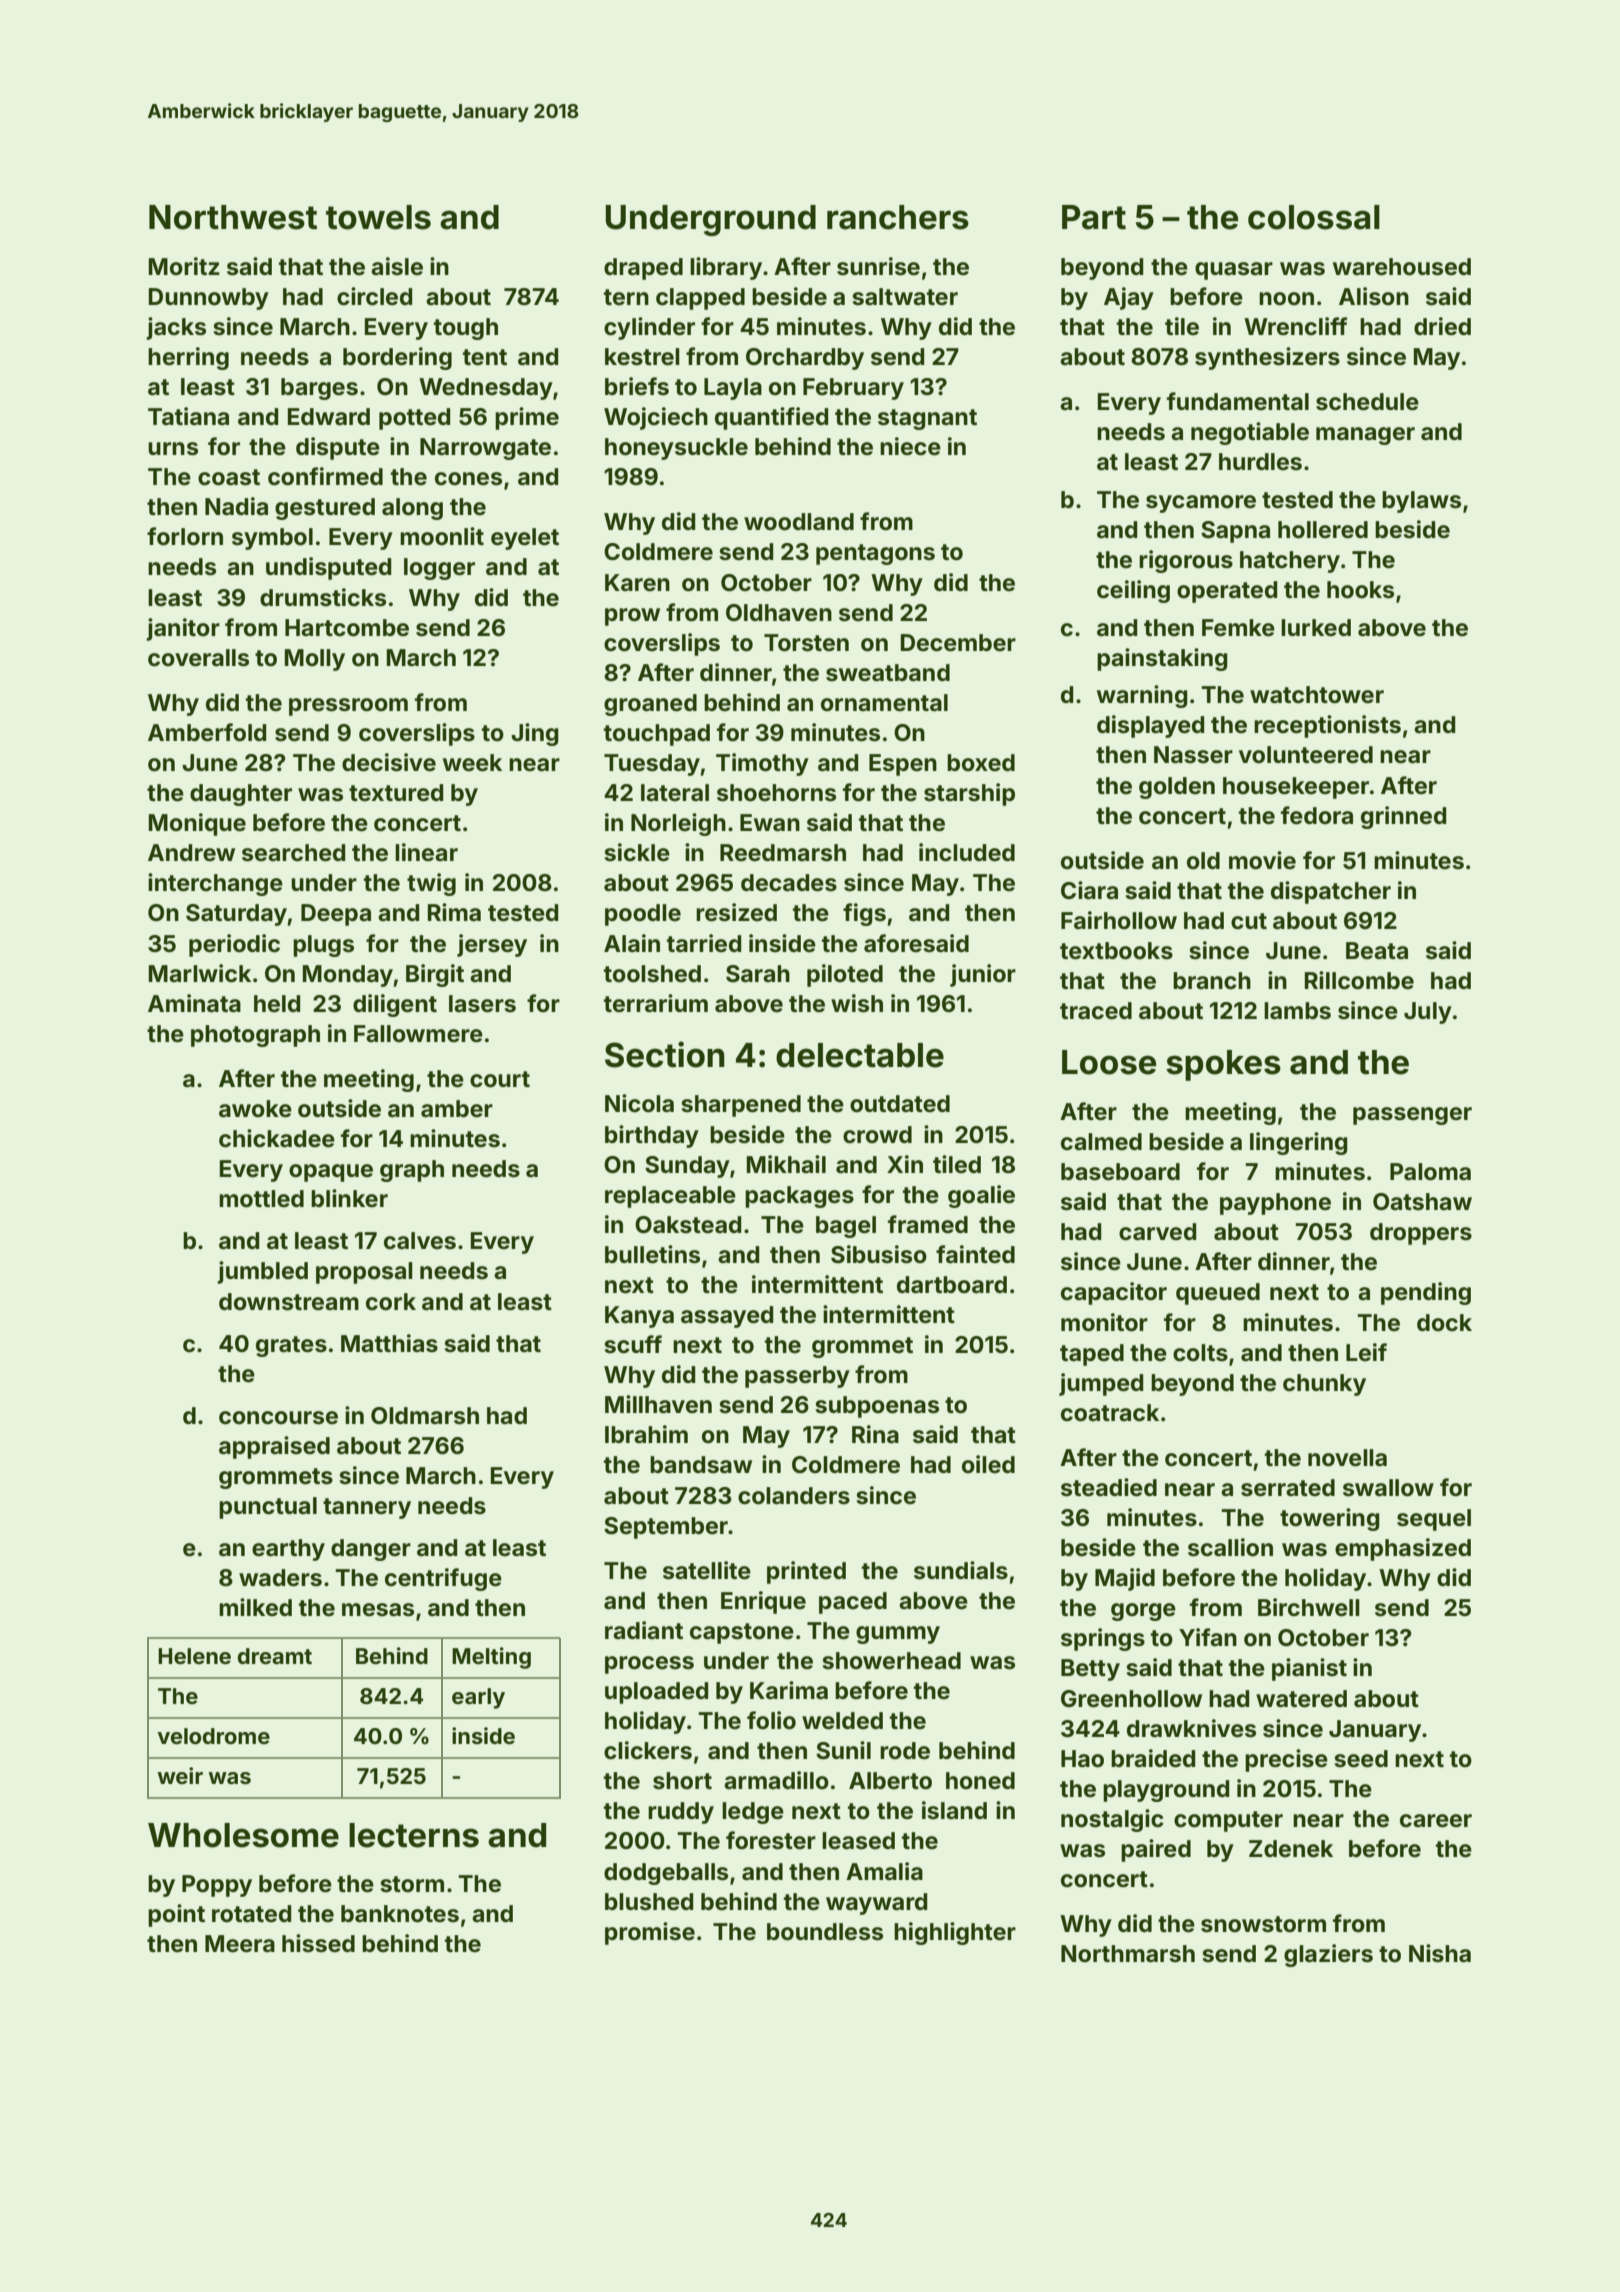 The image size is (1620, 2292). What do you see at coordinates (425, 1416) in the document?
I see `Oldmarsh` at bounding box center [425, 1416].
